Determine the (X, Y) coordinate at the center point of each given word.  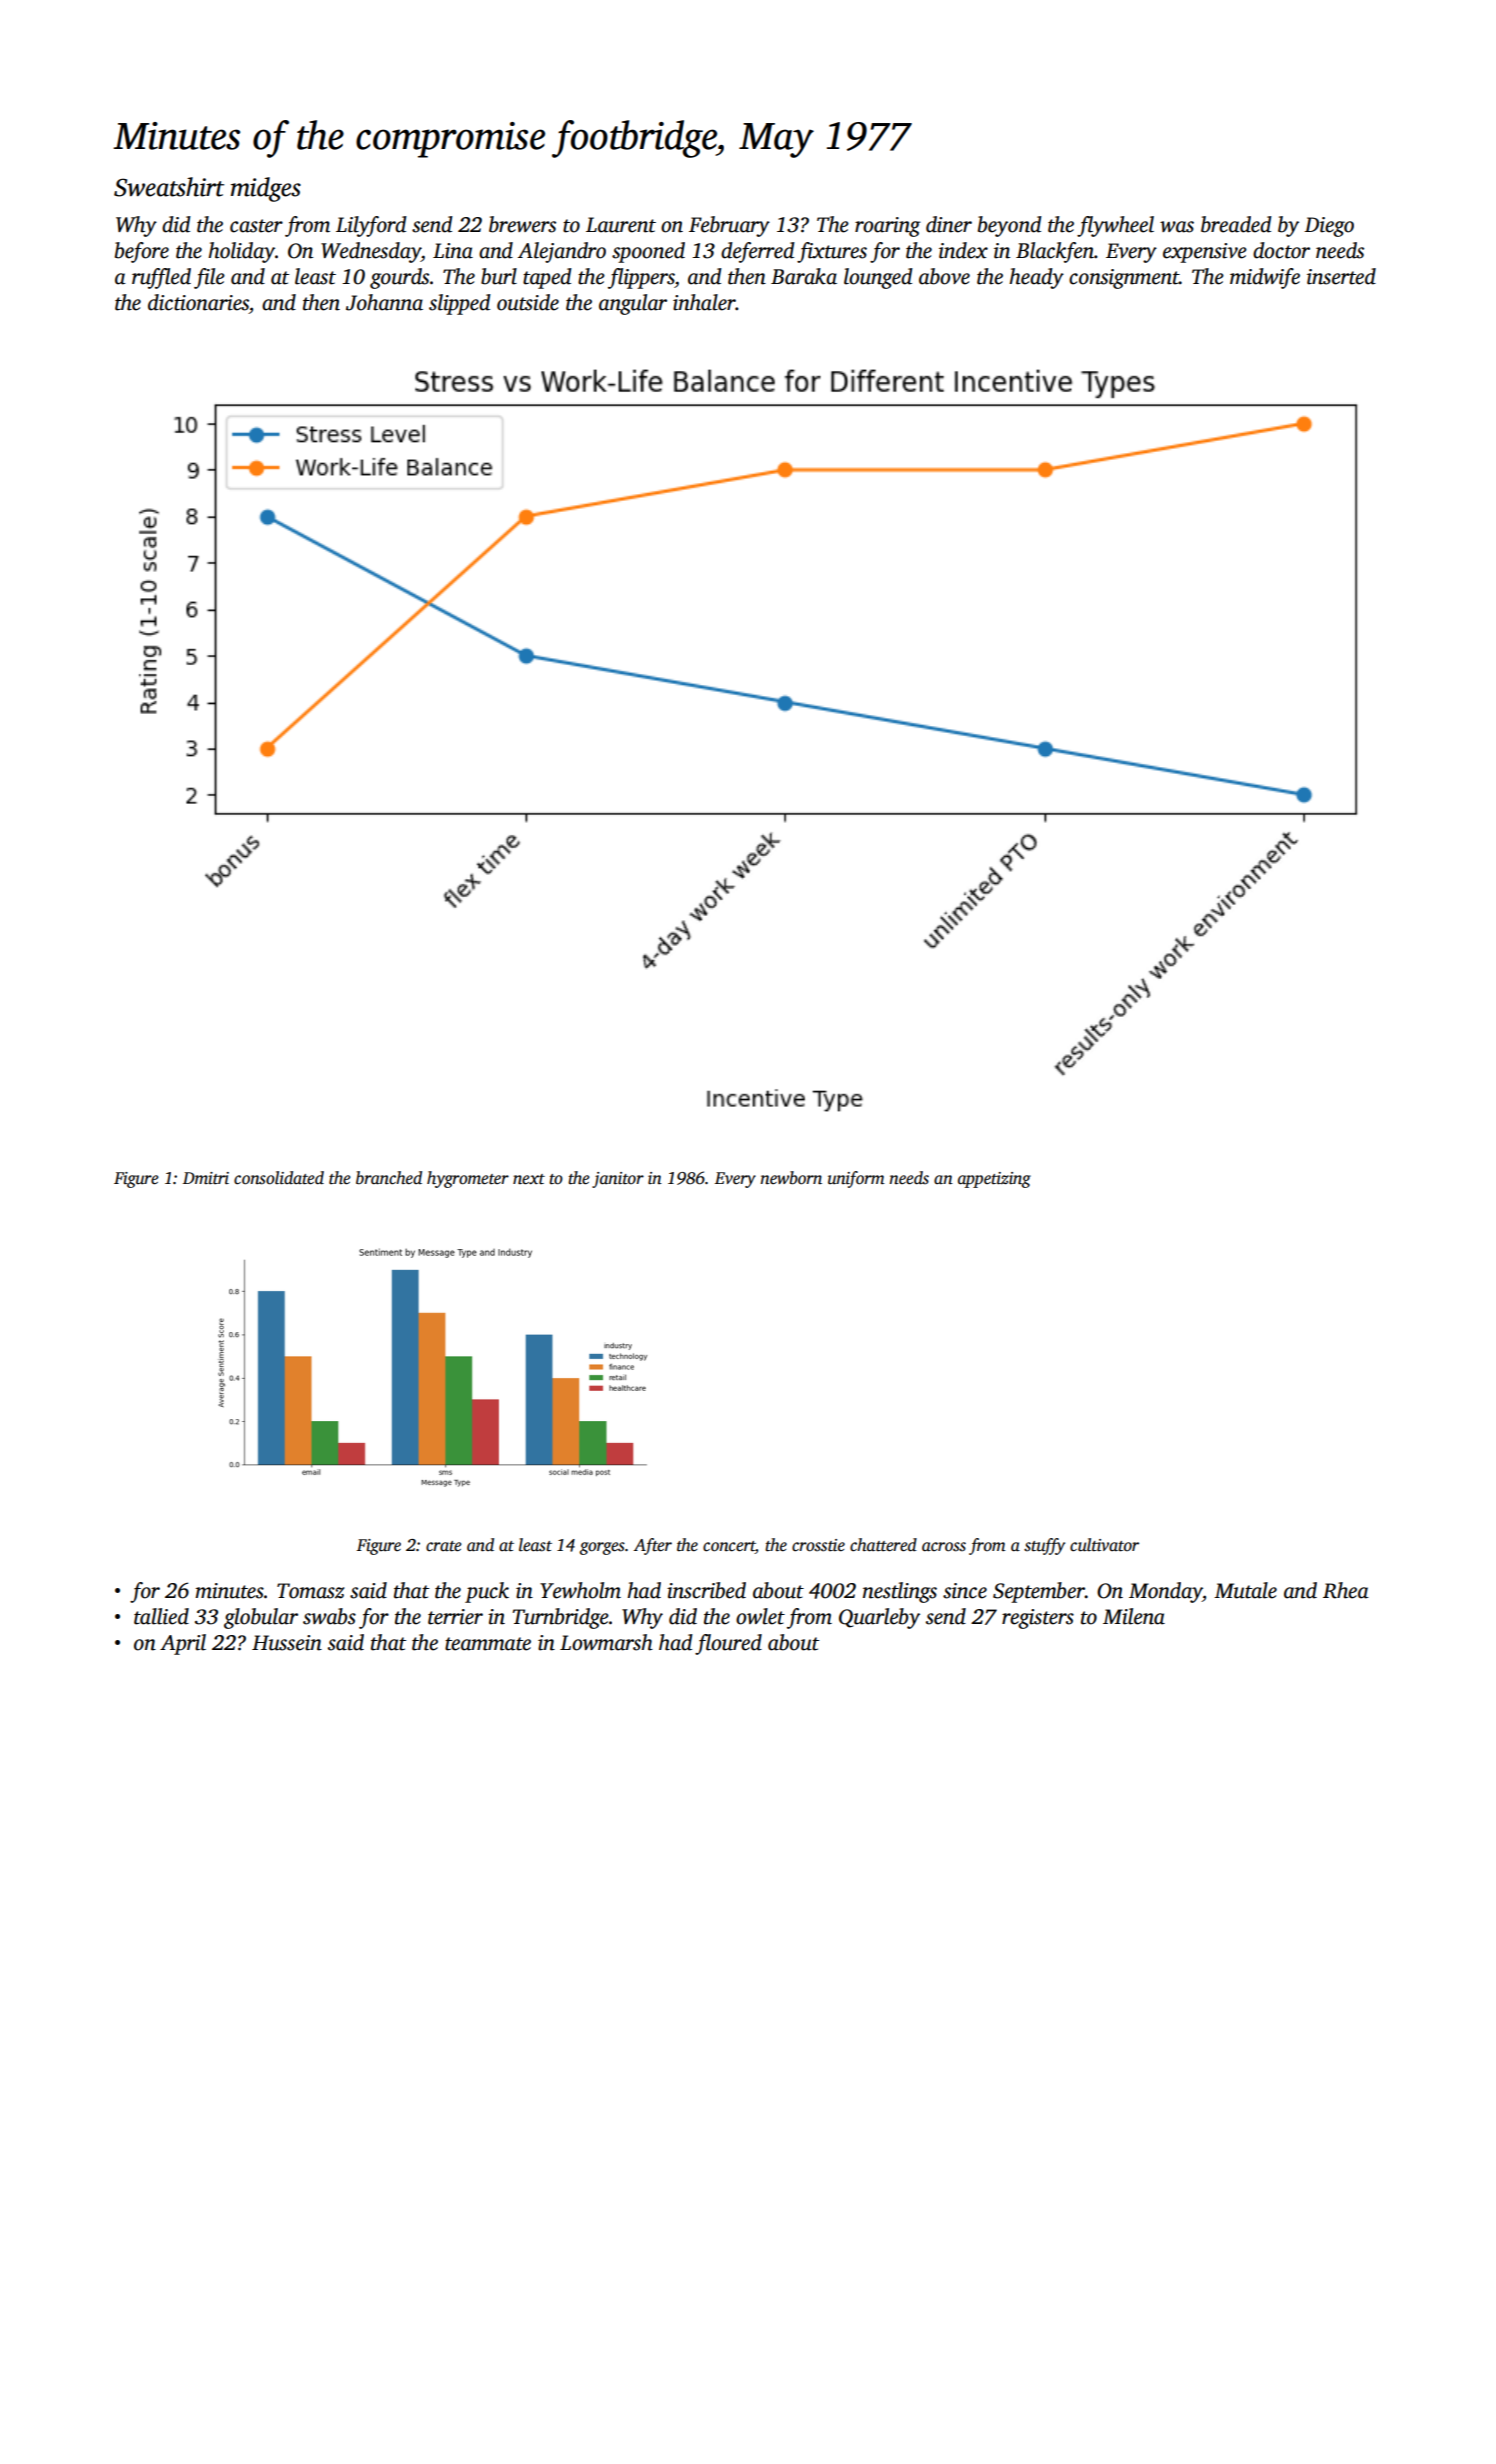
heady (1036, 278)
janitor (618, 1180)
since (965, 1591)
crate (444, 1546)
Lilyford (371, 226)
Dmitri (206, 1178)
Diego (1329, 227)
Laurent (621, 225)
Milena (1134, 1616)
